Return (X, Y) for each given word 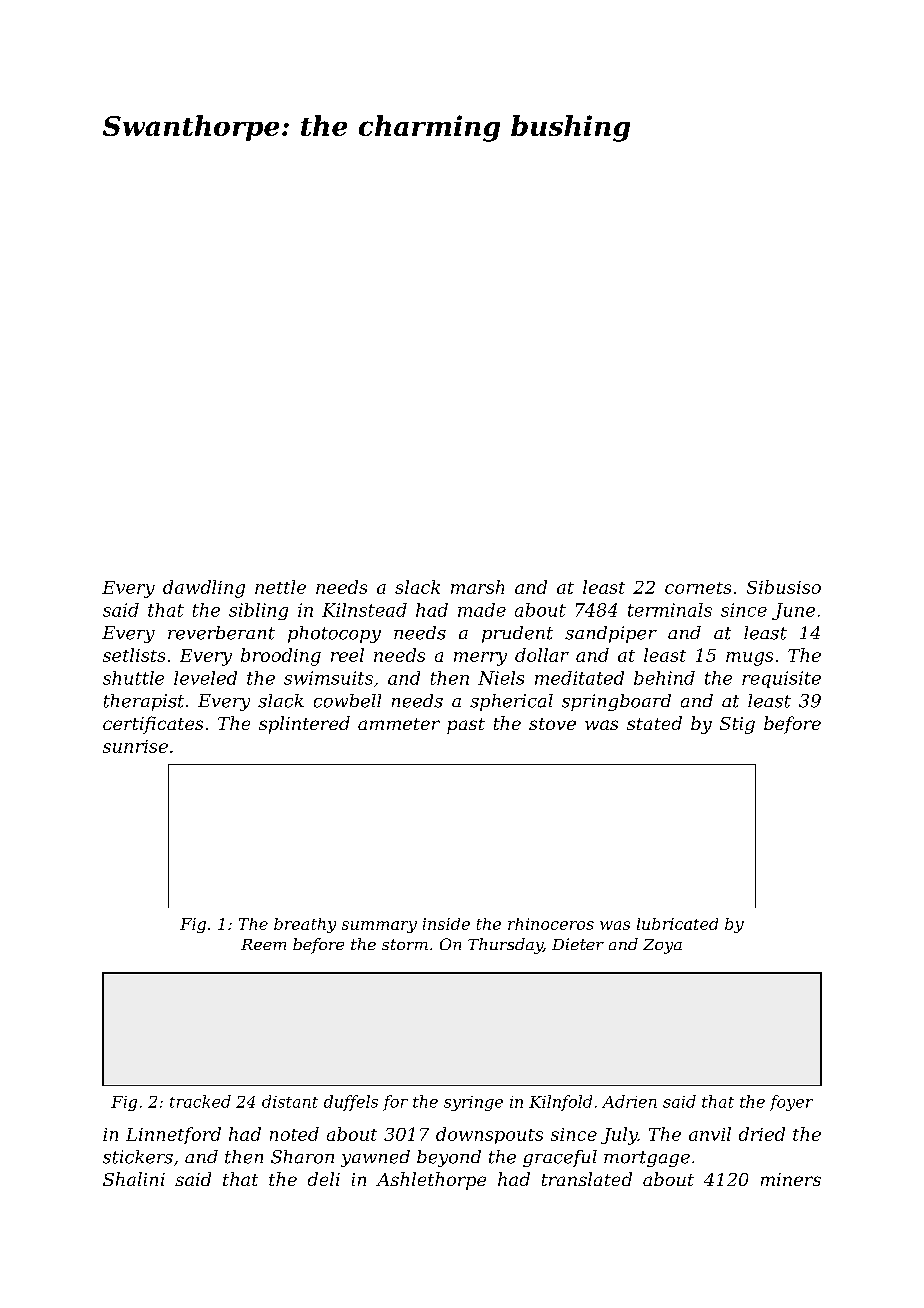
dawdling (204, 589)
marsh (477, 587)
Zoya (662, 946)
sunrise (135, 746)
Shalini (134, 1179)
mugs (749, 659)
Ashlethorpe (431, 1181)
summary (379, 927)
